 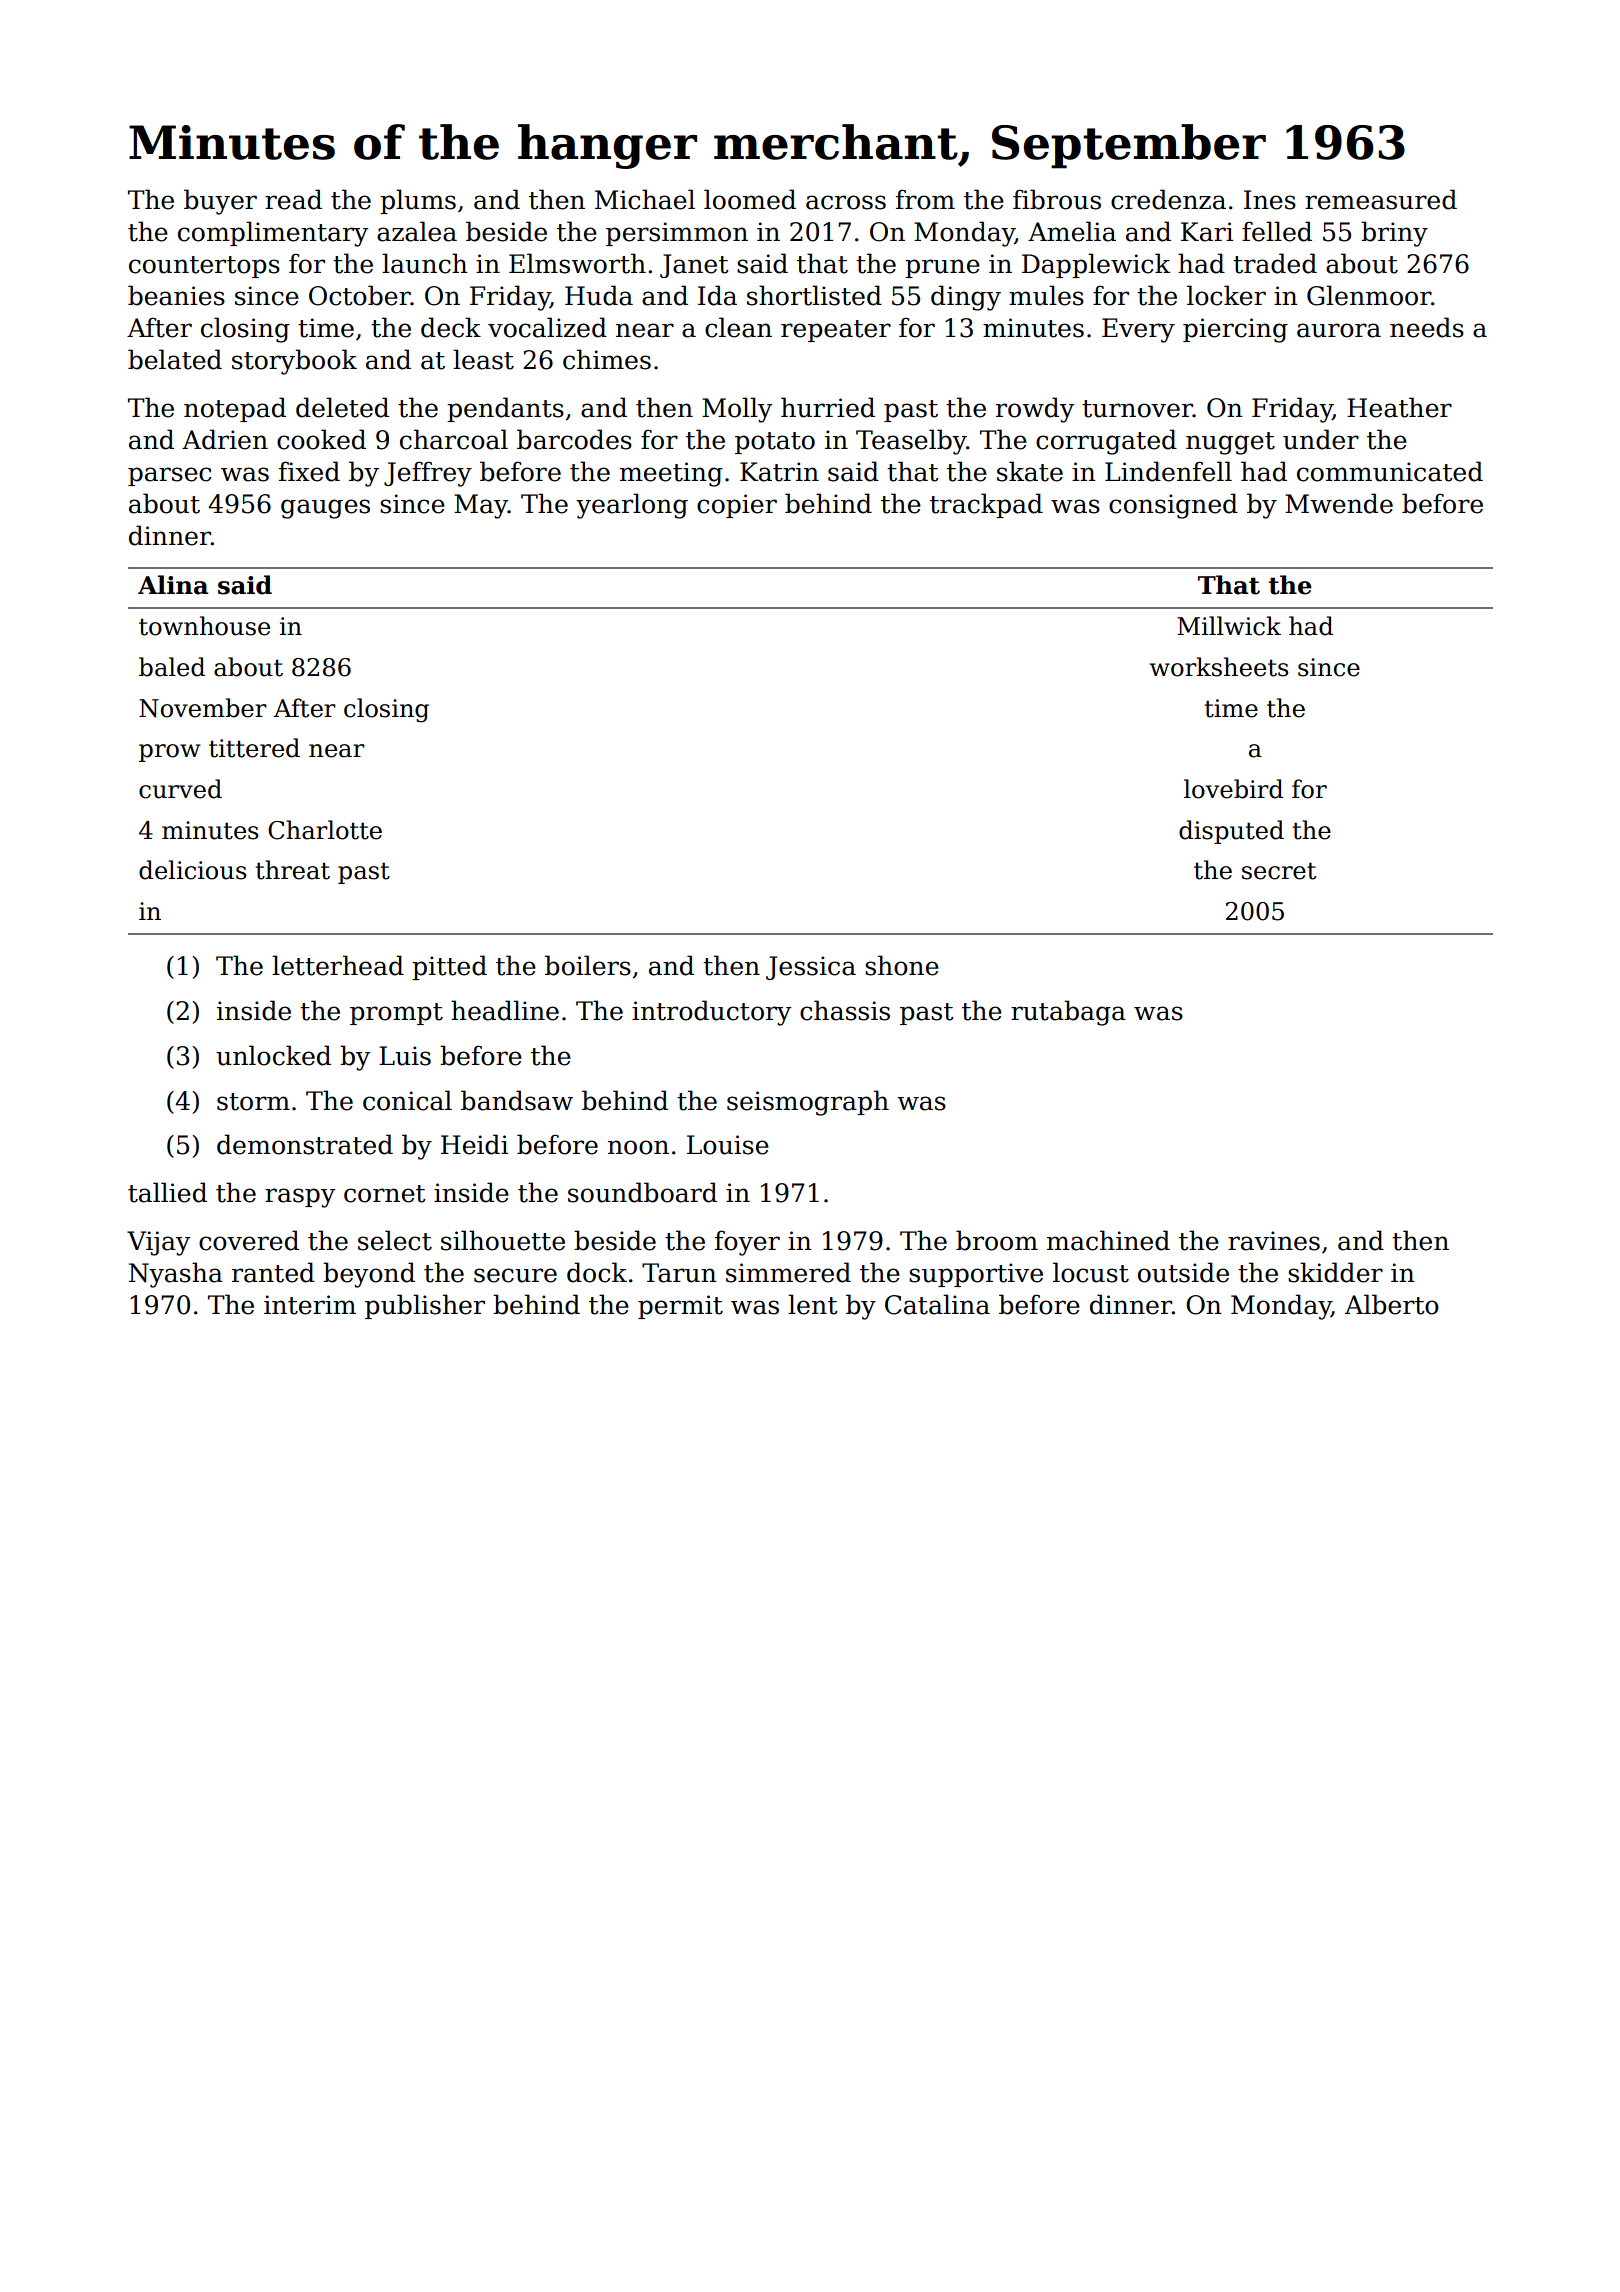 I want to click on tittered, so click(x=254, y=748).
